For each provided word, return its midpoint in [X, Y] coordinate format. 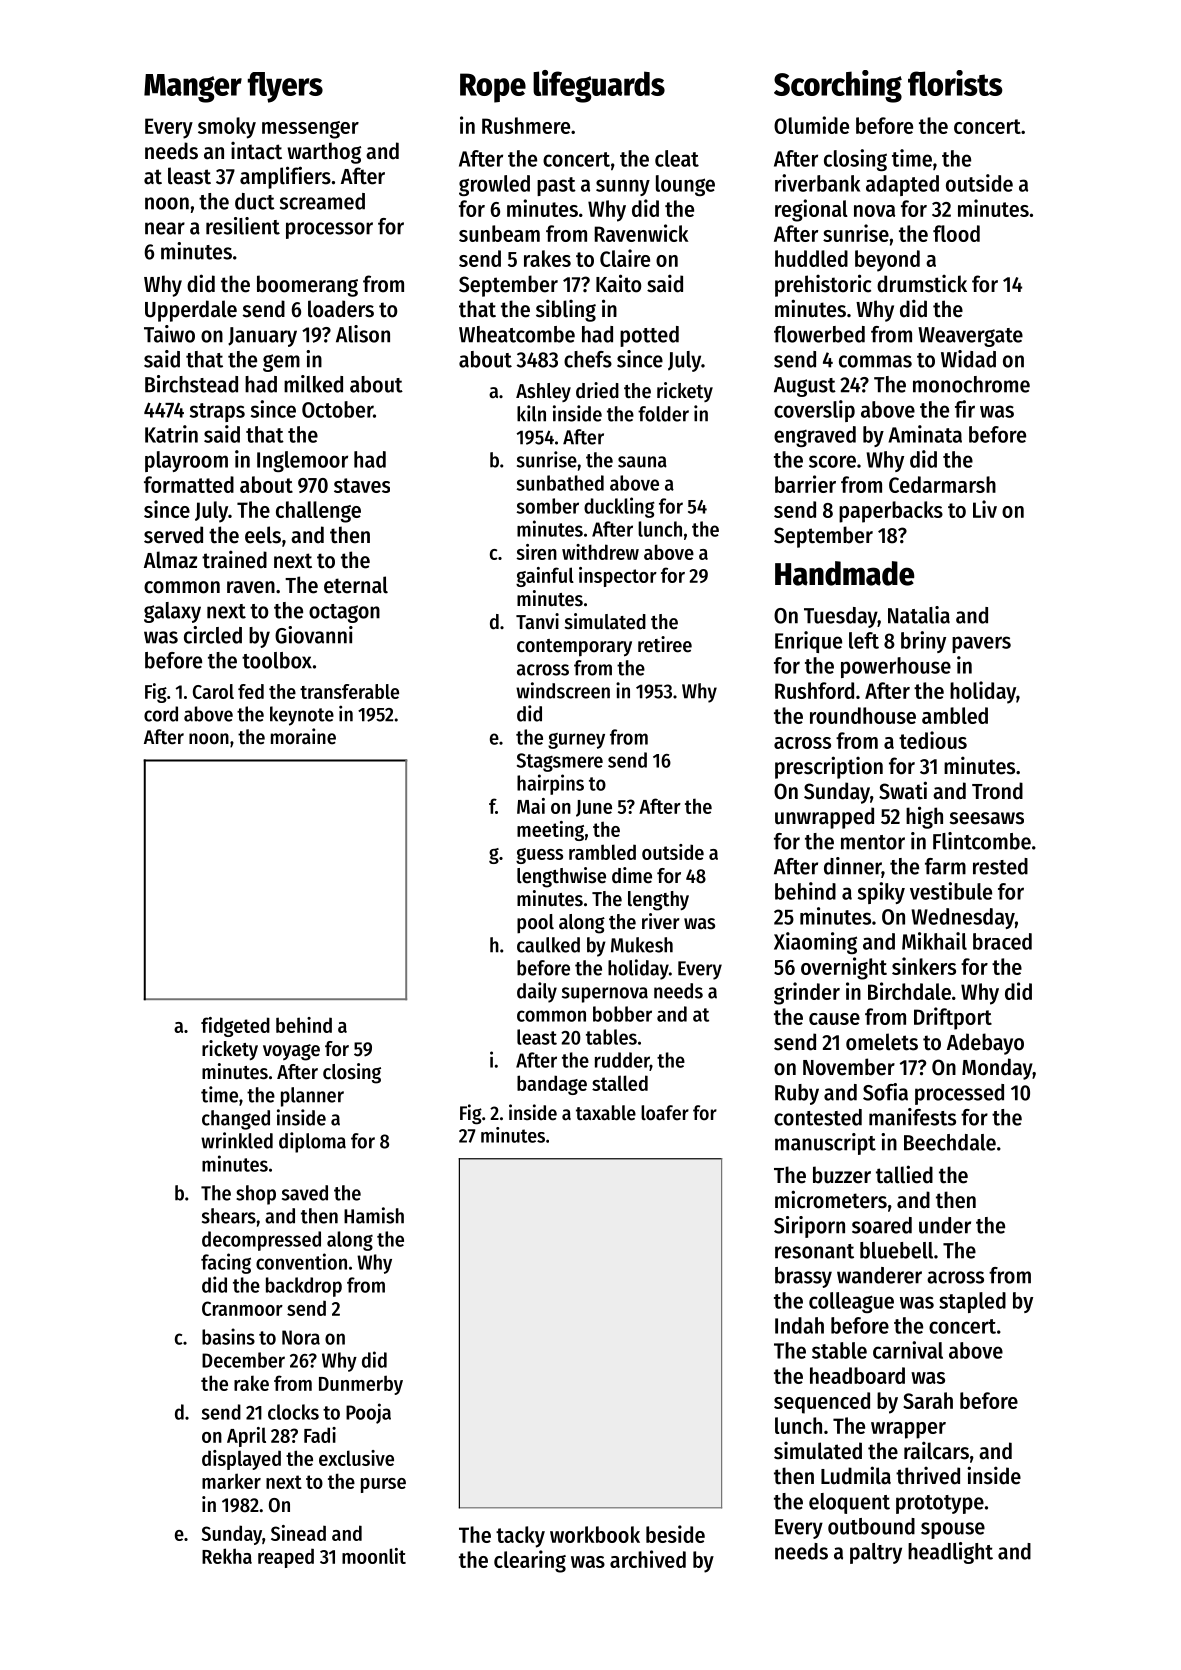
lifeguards [599, 86]
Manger [193, 88]
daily [537, 992]
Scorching [838, 86]
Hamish [374, 1215]
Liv [985, 509]
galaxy [172, 612]
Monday [997, 1069]
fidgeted [235, 1027]
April [246, 1437]
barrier [805, 484]
